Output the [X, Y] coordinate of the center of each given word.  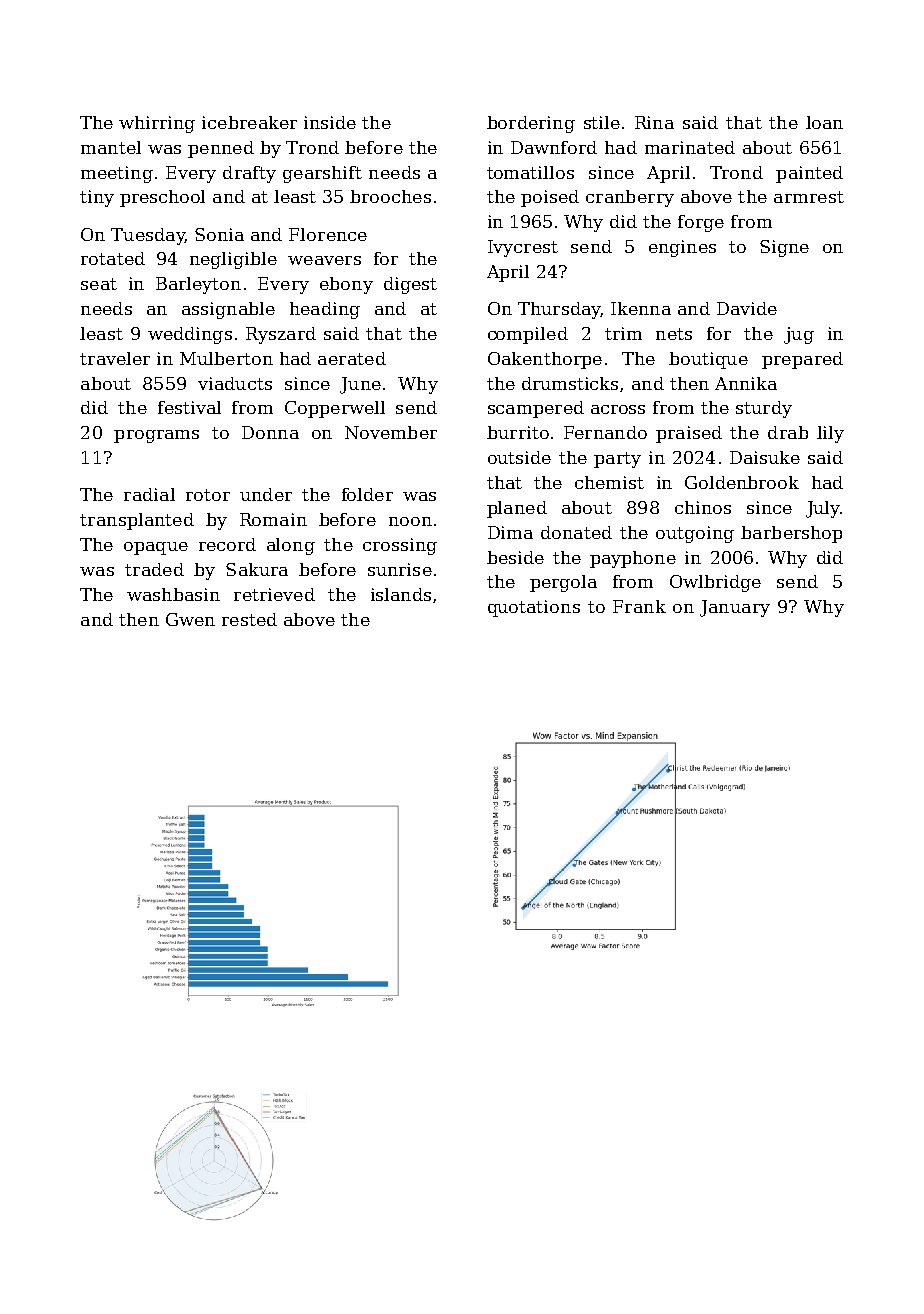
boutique [708, 360]
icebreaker [249, 122]
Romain [273, 519]
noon [410, 521]
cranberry [630, 198]
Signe [784, 248]
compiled [528, 335]
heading [325, 310]
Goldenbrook [742, 482]
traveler [115, 358]
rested [249, 619]
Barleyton [198, 285]
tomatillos [530, 172]
